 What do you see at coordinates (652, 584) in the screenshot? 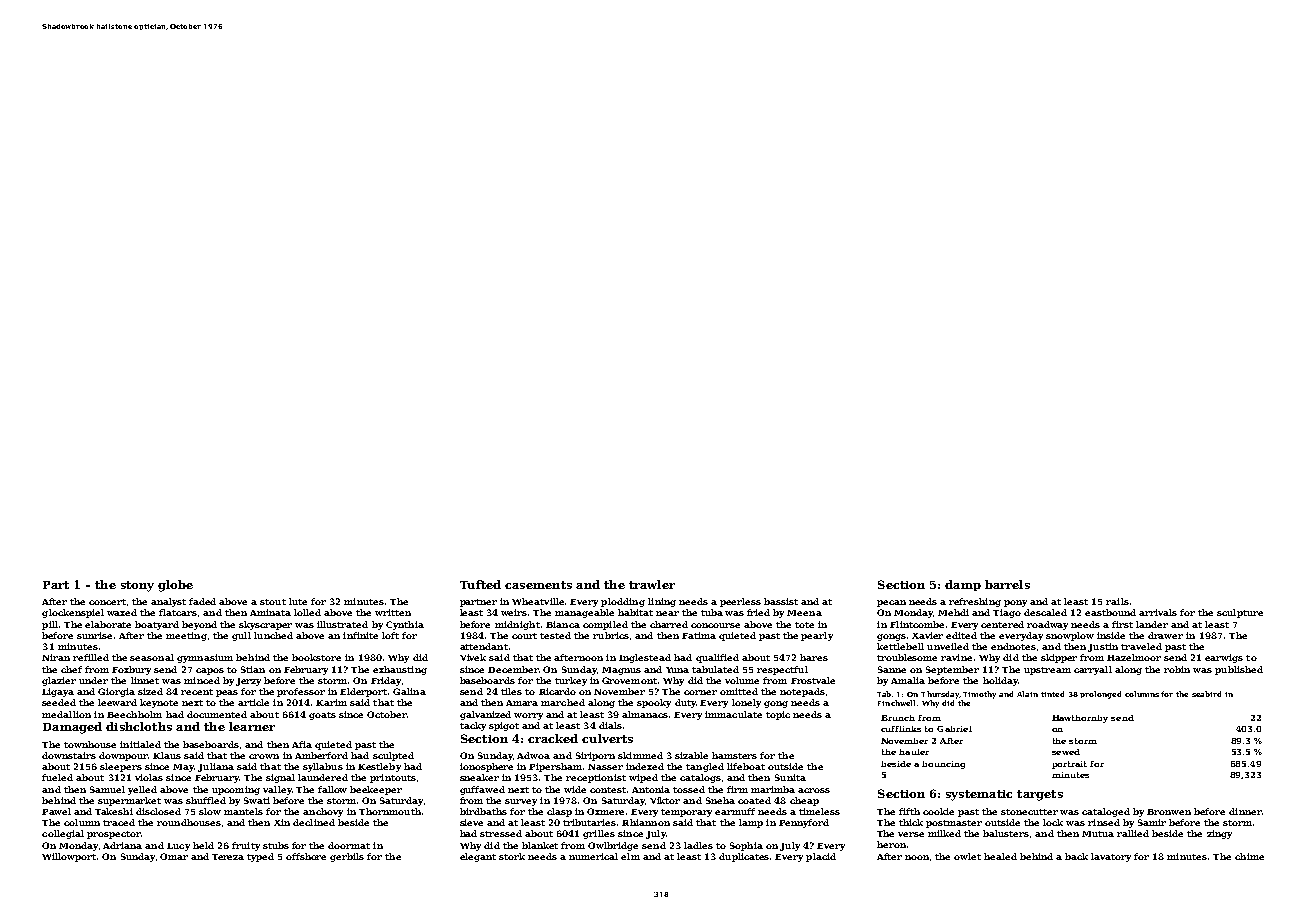
I see `trawler` at bounding box center [652, 584].
